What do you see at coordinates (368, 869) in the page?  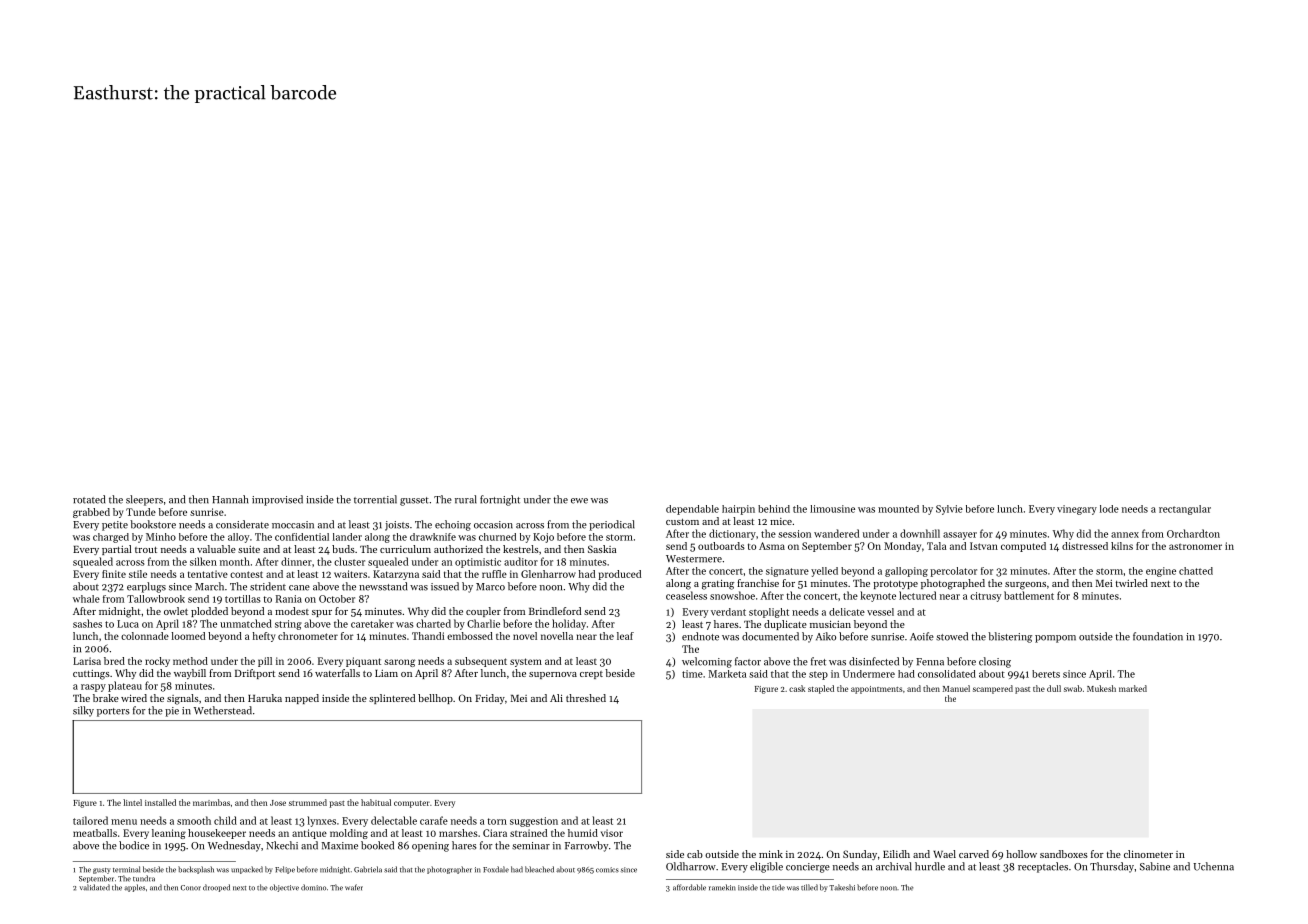 I see `Gabriela` at bounding box center [368, 869].
